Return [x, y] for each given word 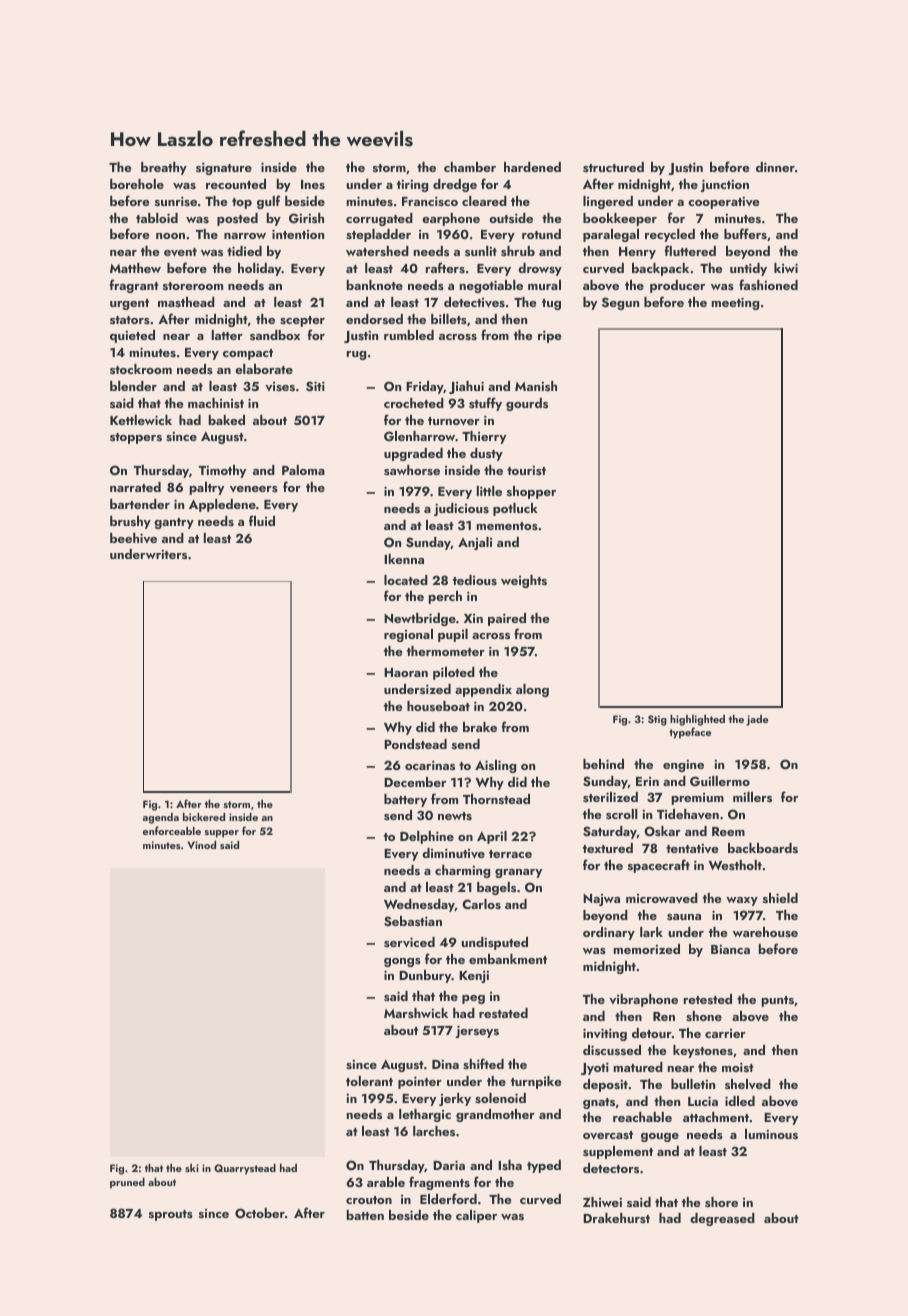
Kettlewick [141, 420]
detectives [474, 302]
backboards [763, 848]
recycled [670, 235]
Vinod [201, 844]
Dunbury [425, 976]
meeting [735, 303]
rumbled [409, 335]
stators [130, 320]
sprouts [171, 1215]
